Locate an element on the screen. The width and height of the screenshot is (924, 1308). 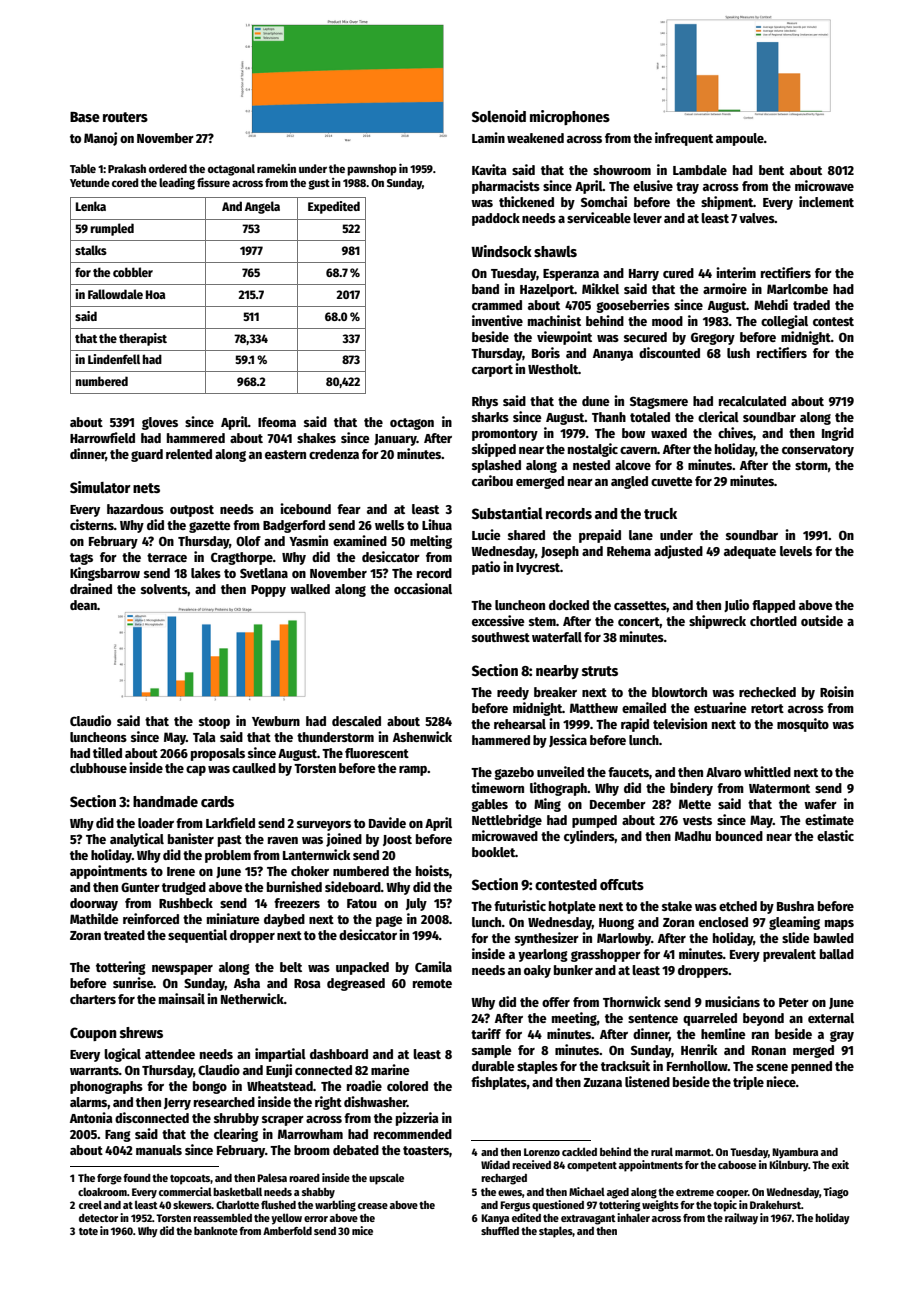
interim is located at coordinates (736, 272).
